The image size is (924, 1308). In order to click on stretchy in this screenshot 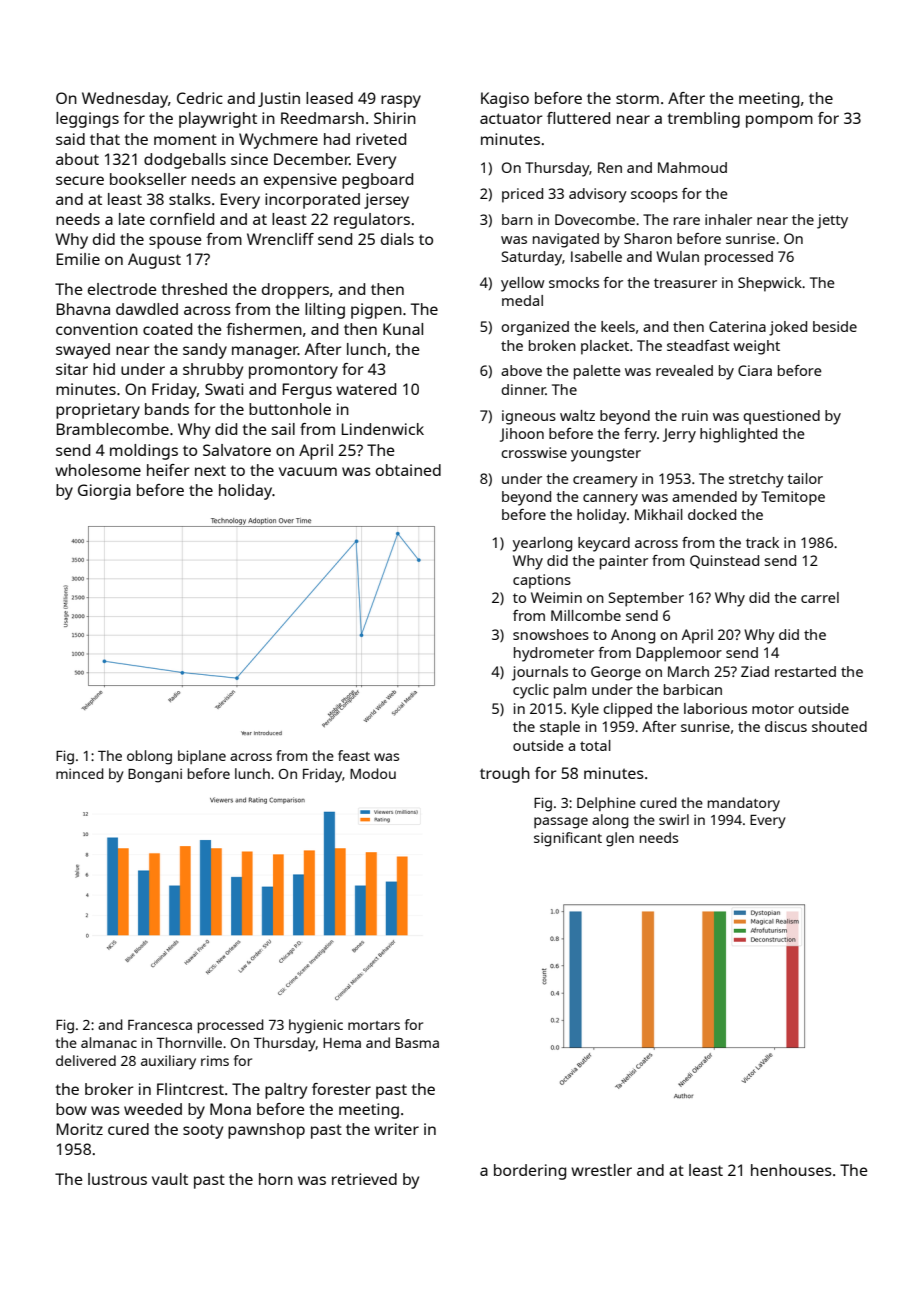, I will do `click(756, 480)`.
